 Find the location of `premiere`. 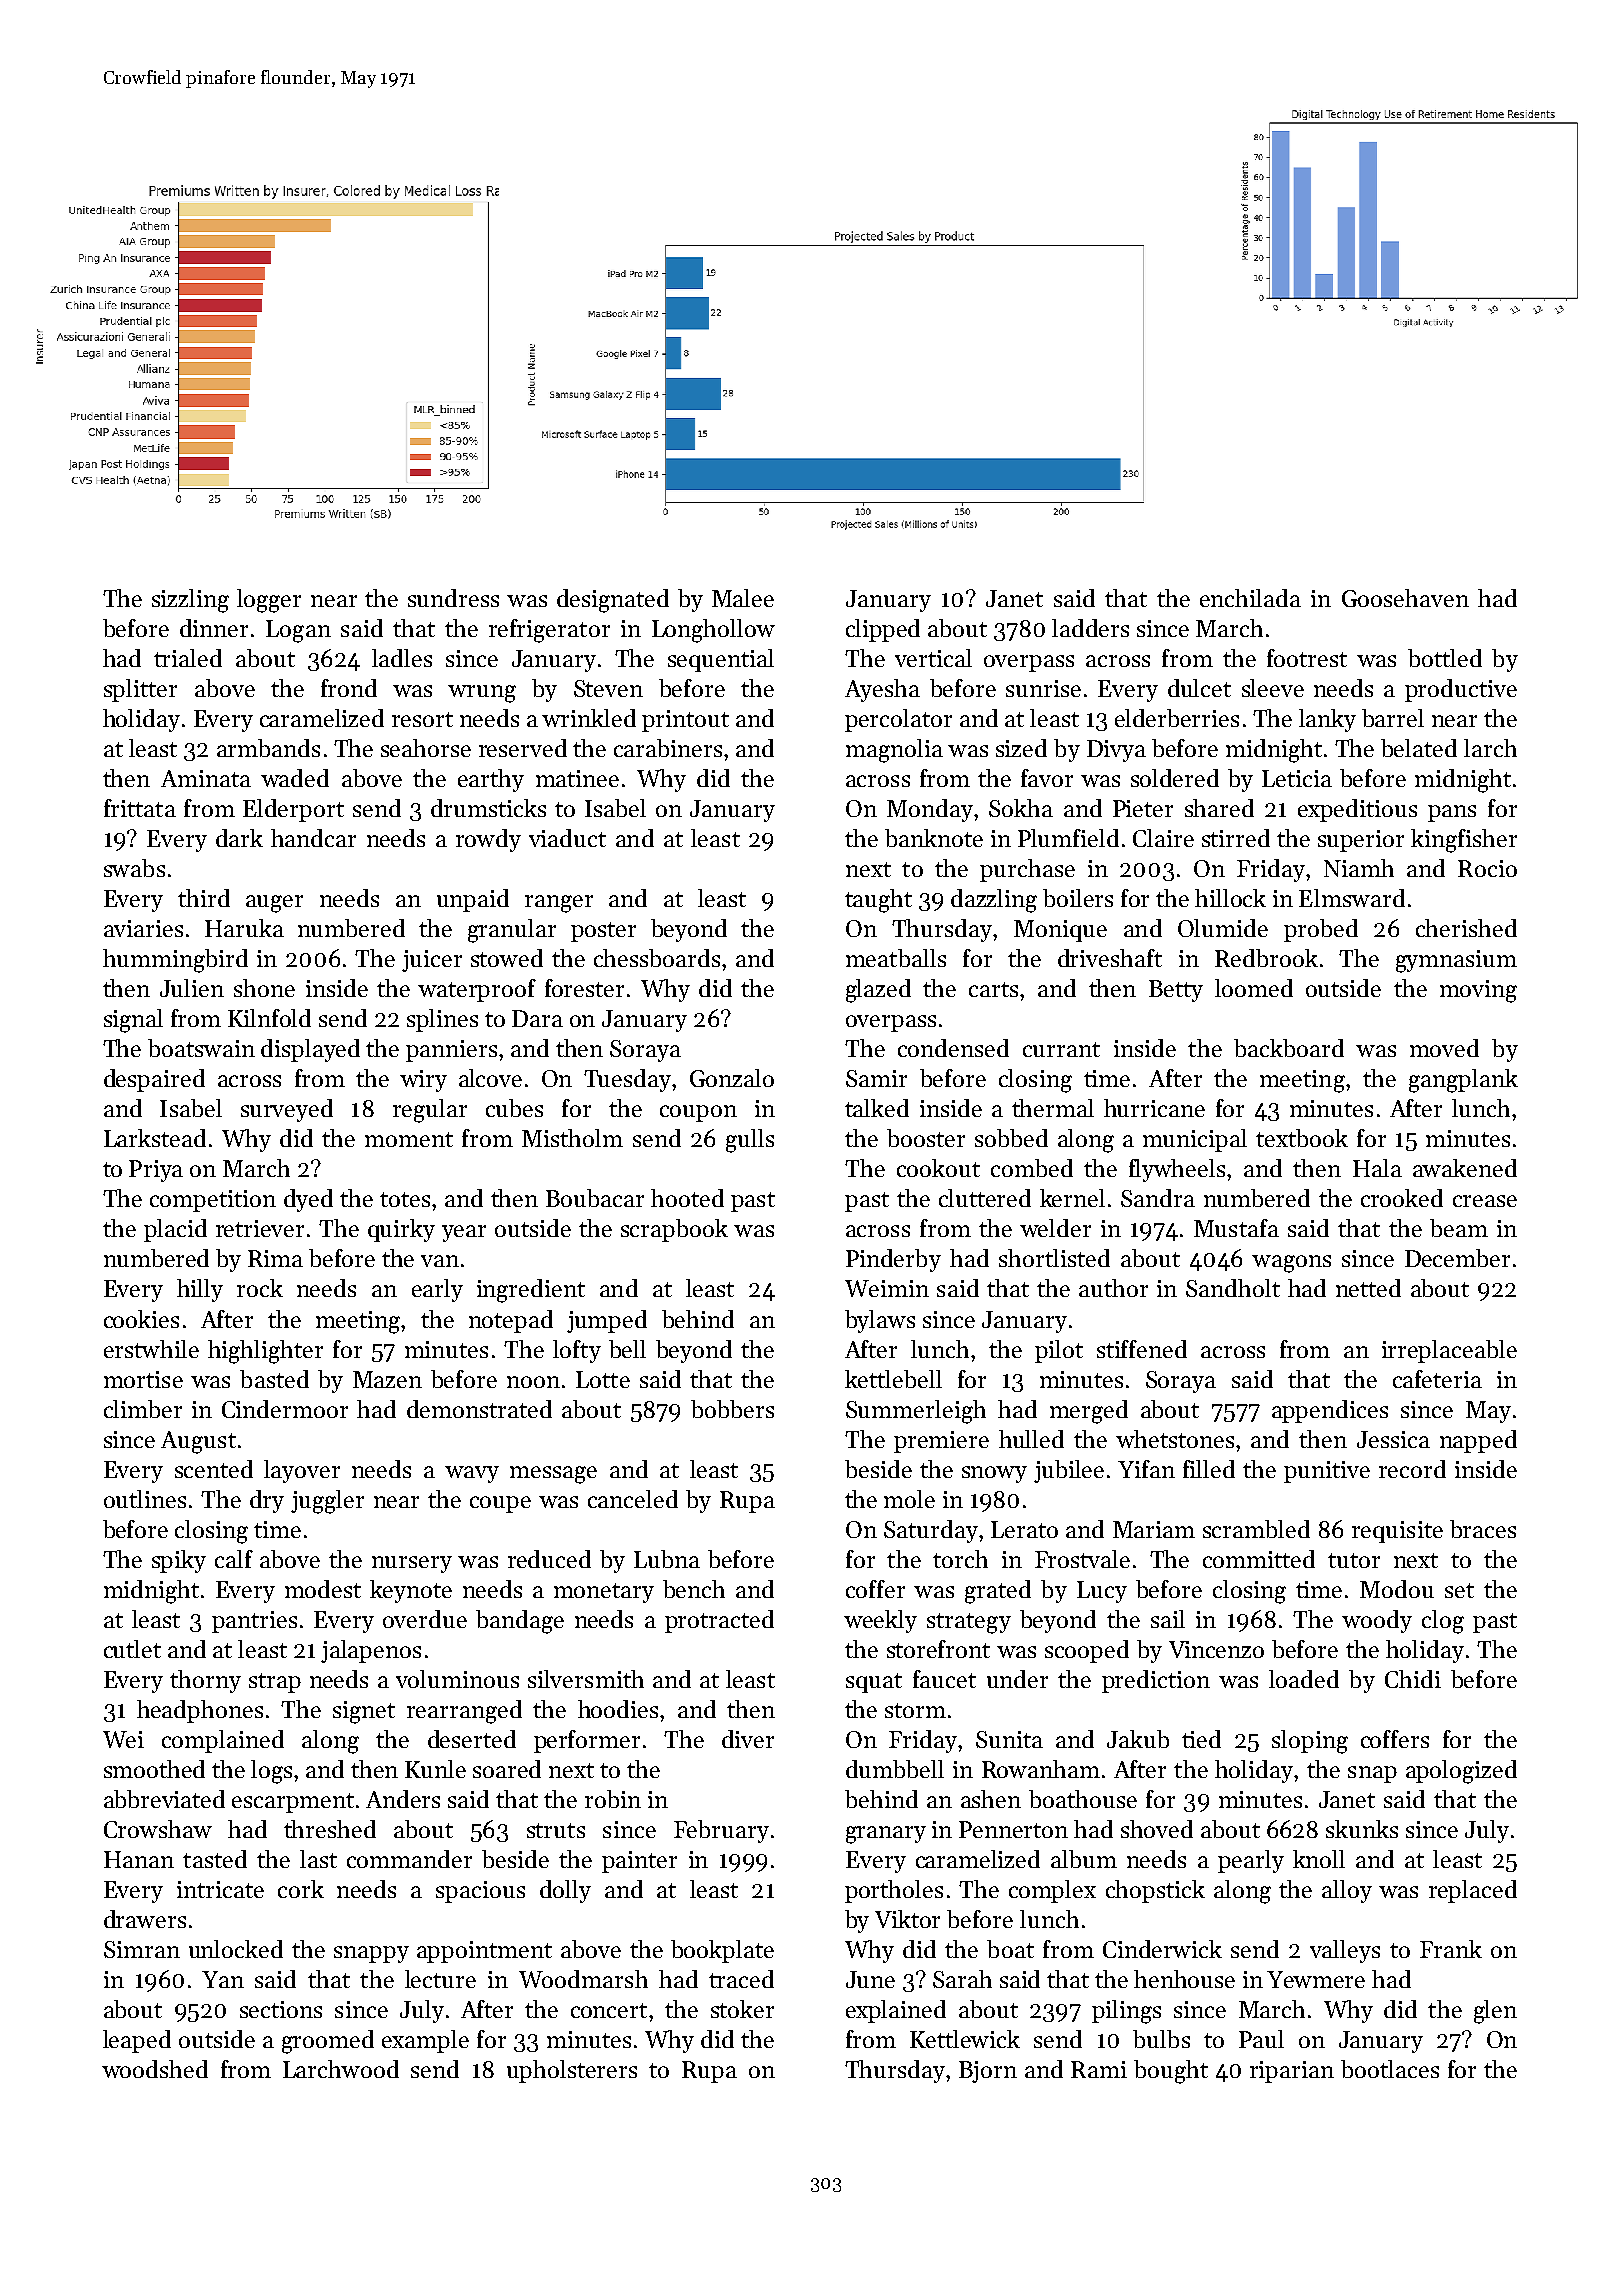

premiere is located at coordinates (941, 1442).
